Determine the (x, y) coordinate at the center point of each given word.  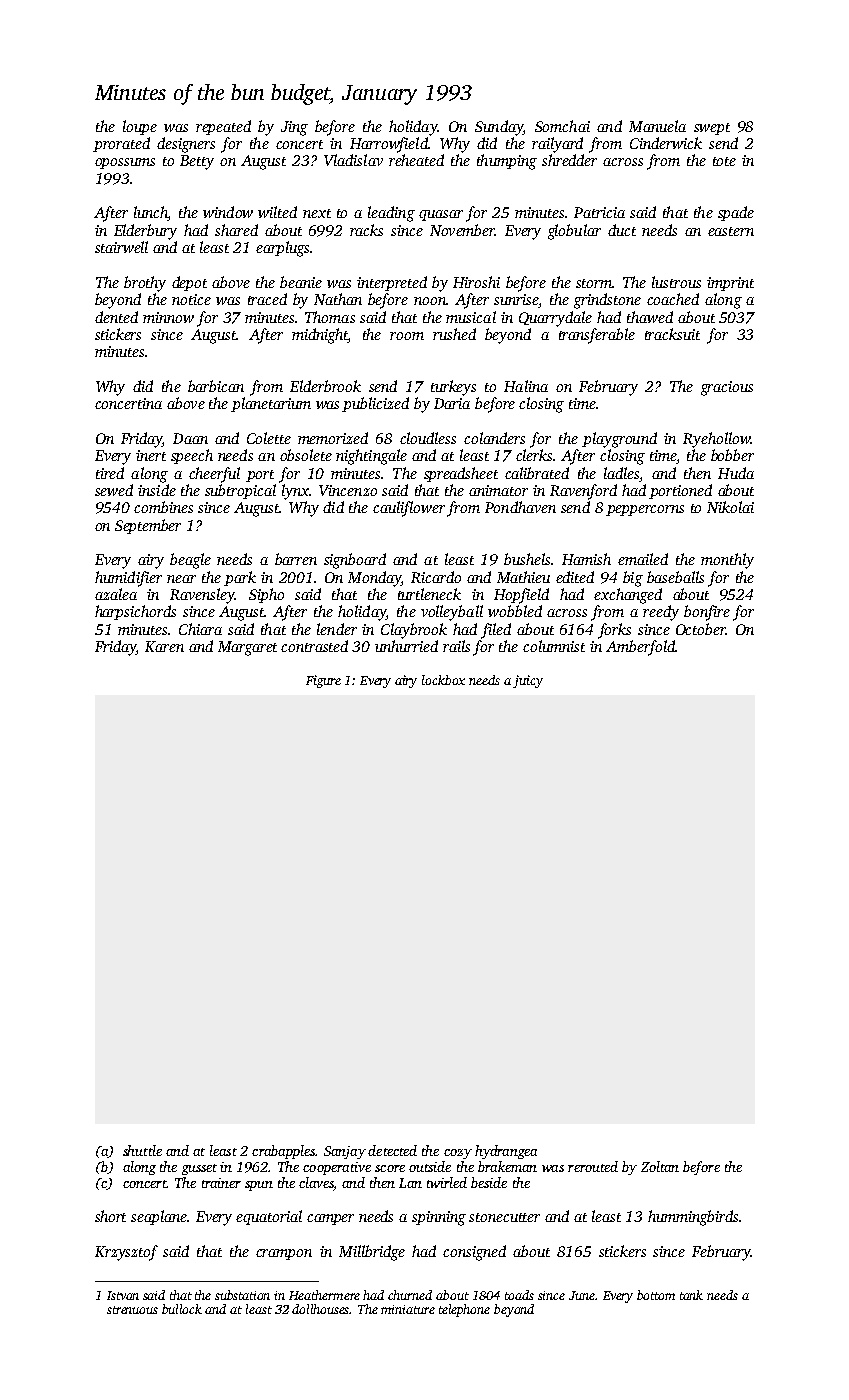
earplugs (282, 249)
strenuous (132, 1310)
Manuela (657, 126)
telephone (464, 1310)
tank (691, 1295)
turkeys (453, 388)
